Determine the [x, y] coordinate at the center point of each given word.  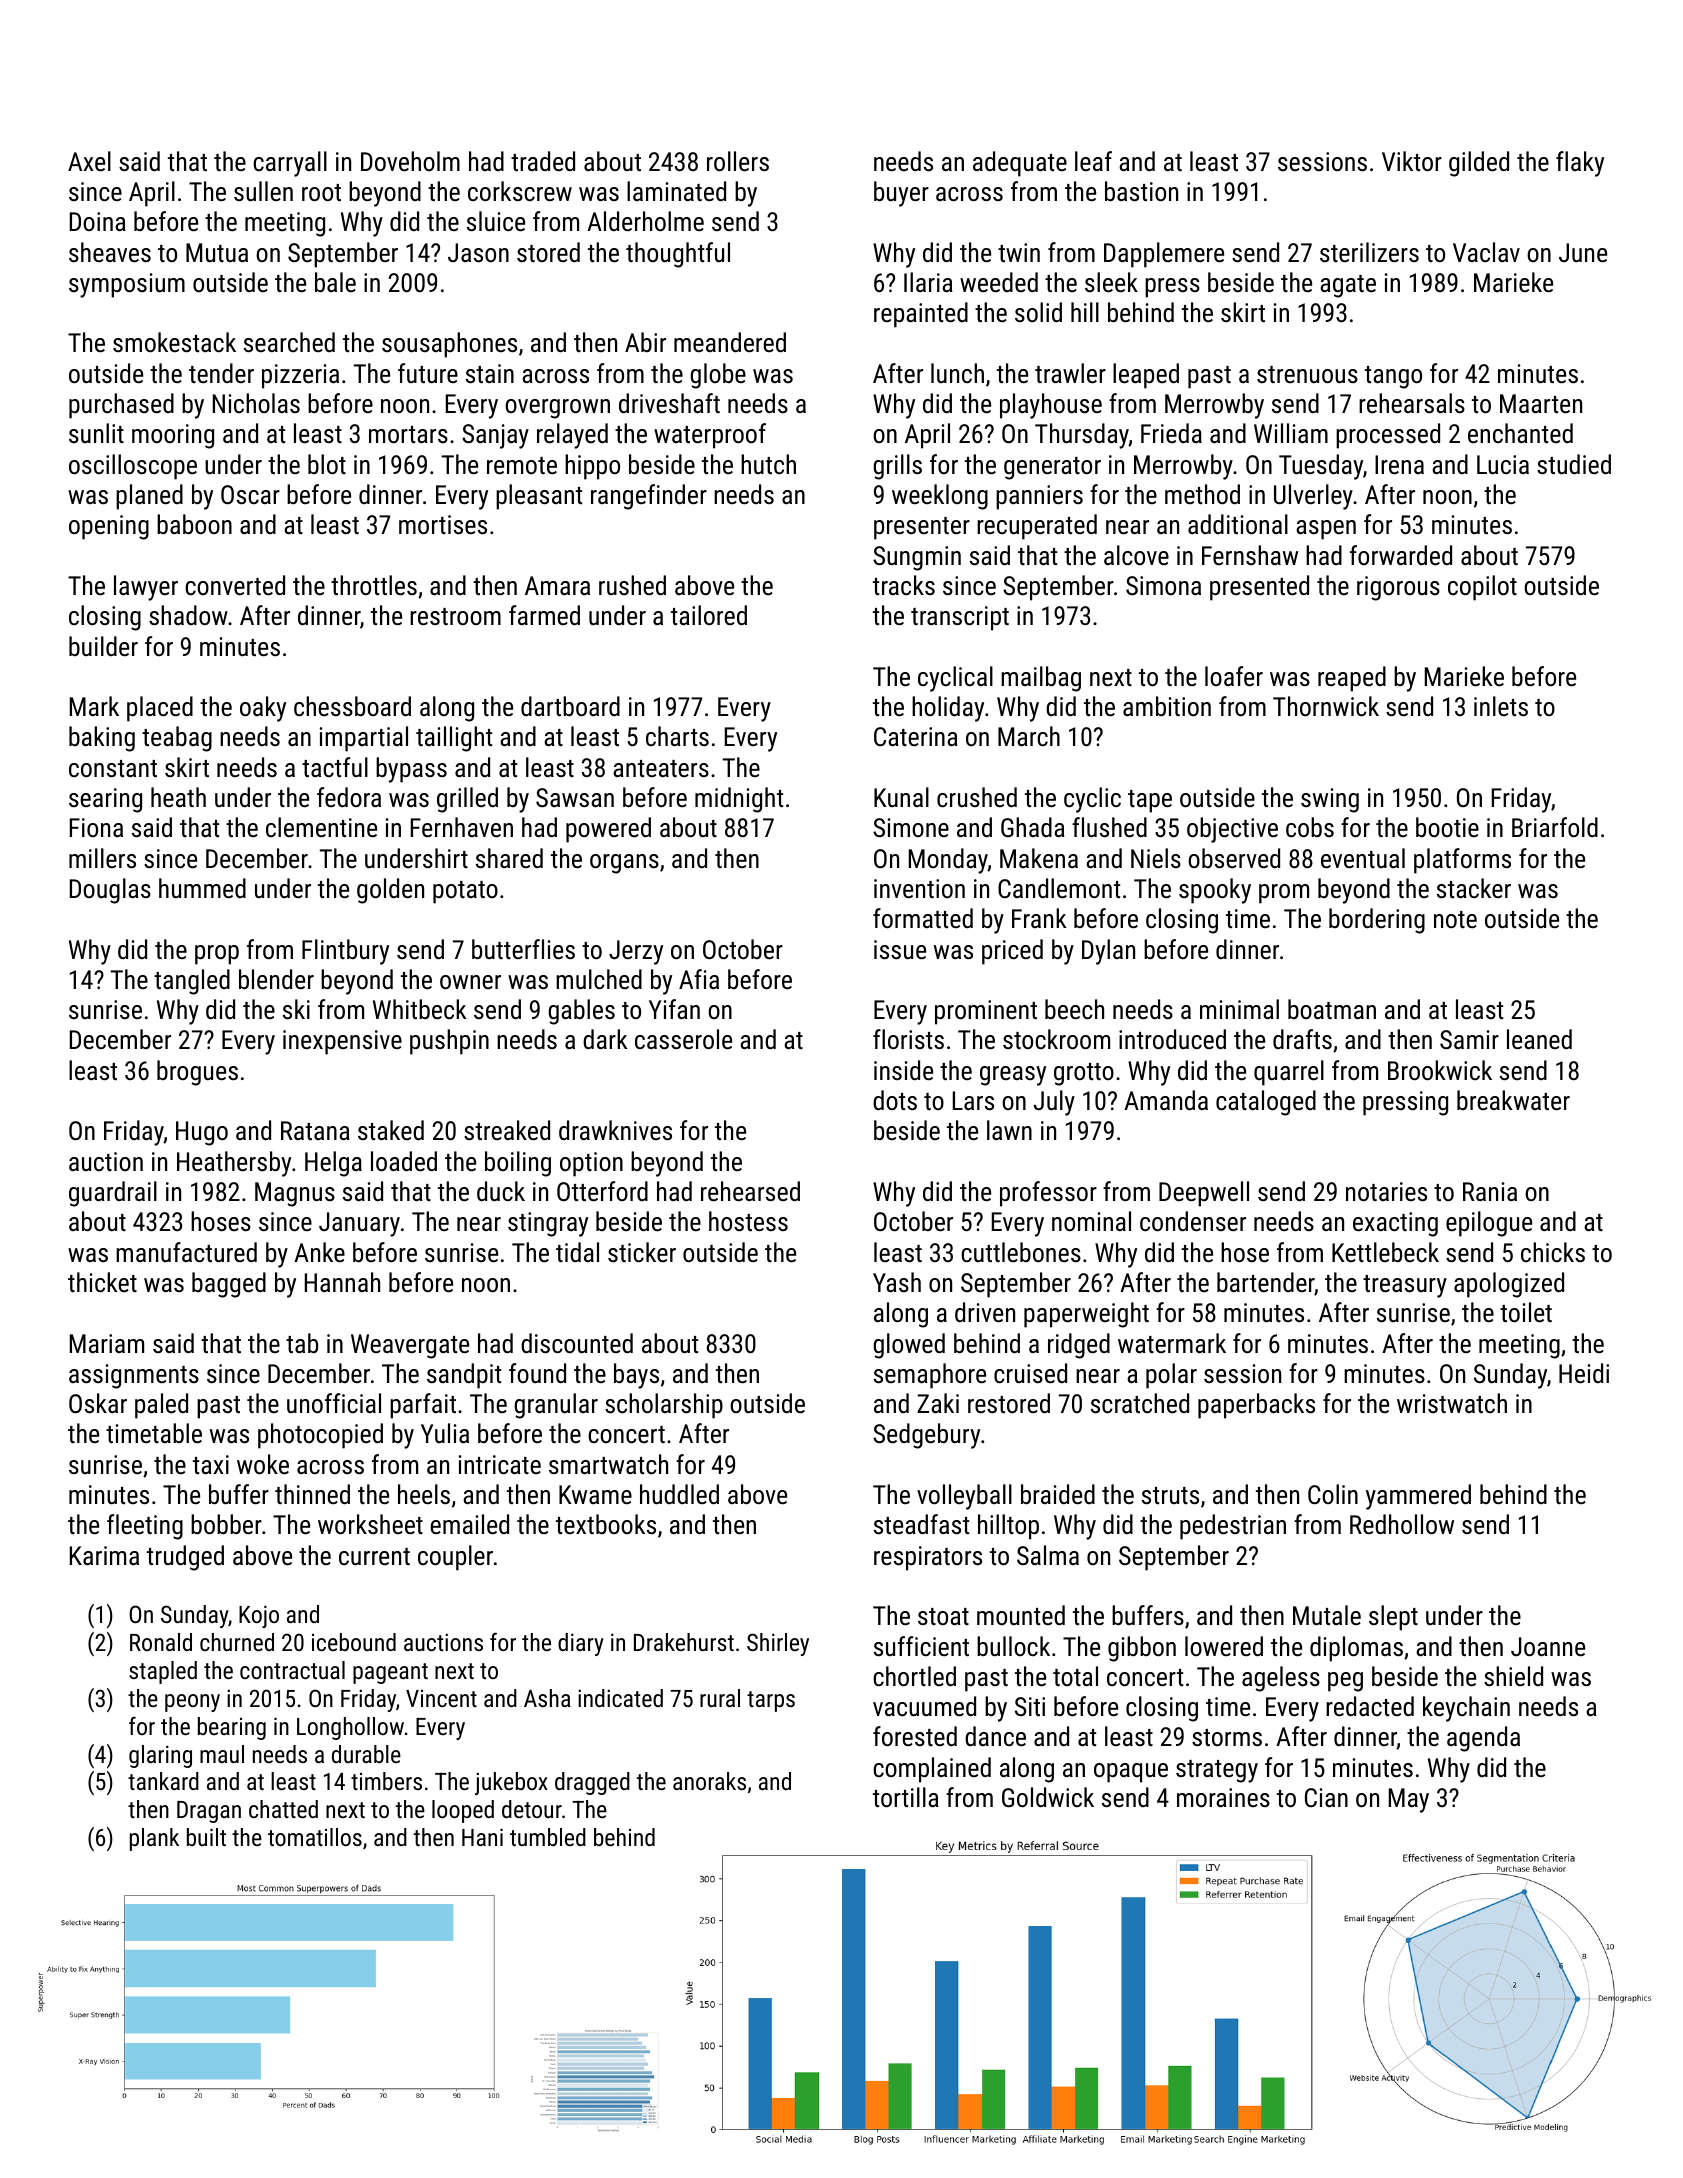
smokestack [174, 342]
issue [900, 949]
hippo [592, 467]
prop [217, 955]
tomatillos [315, 1837]
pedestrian [1233, 1527]
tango [1393, 377]
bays [636, 1376]
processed [1388, 436]
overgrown [557, 409]
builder [103, 646]
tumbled [548, 1837]
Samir [1469, 1039]
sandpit [464, 1376]
